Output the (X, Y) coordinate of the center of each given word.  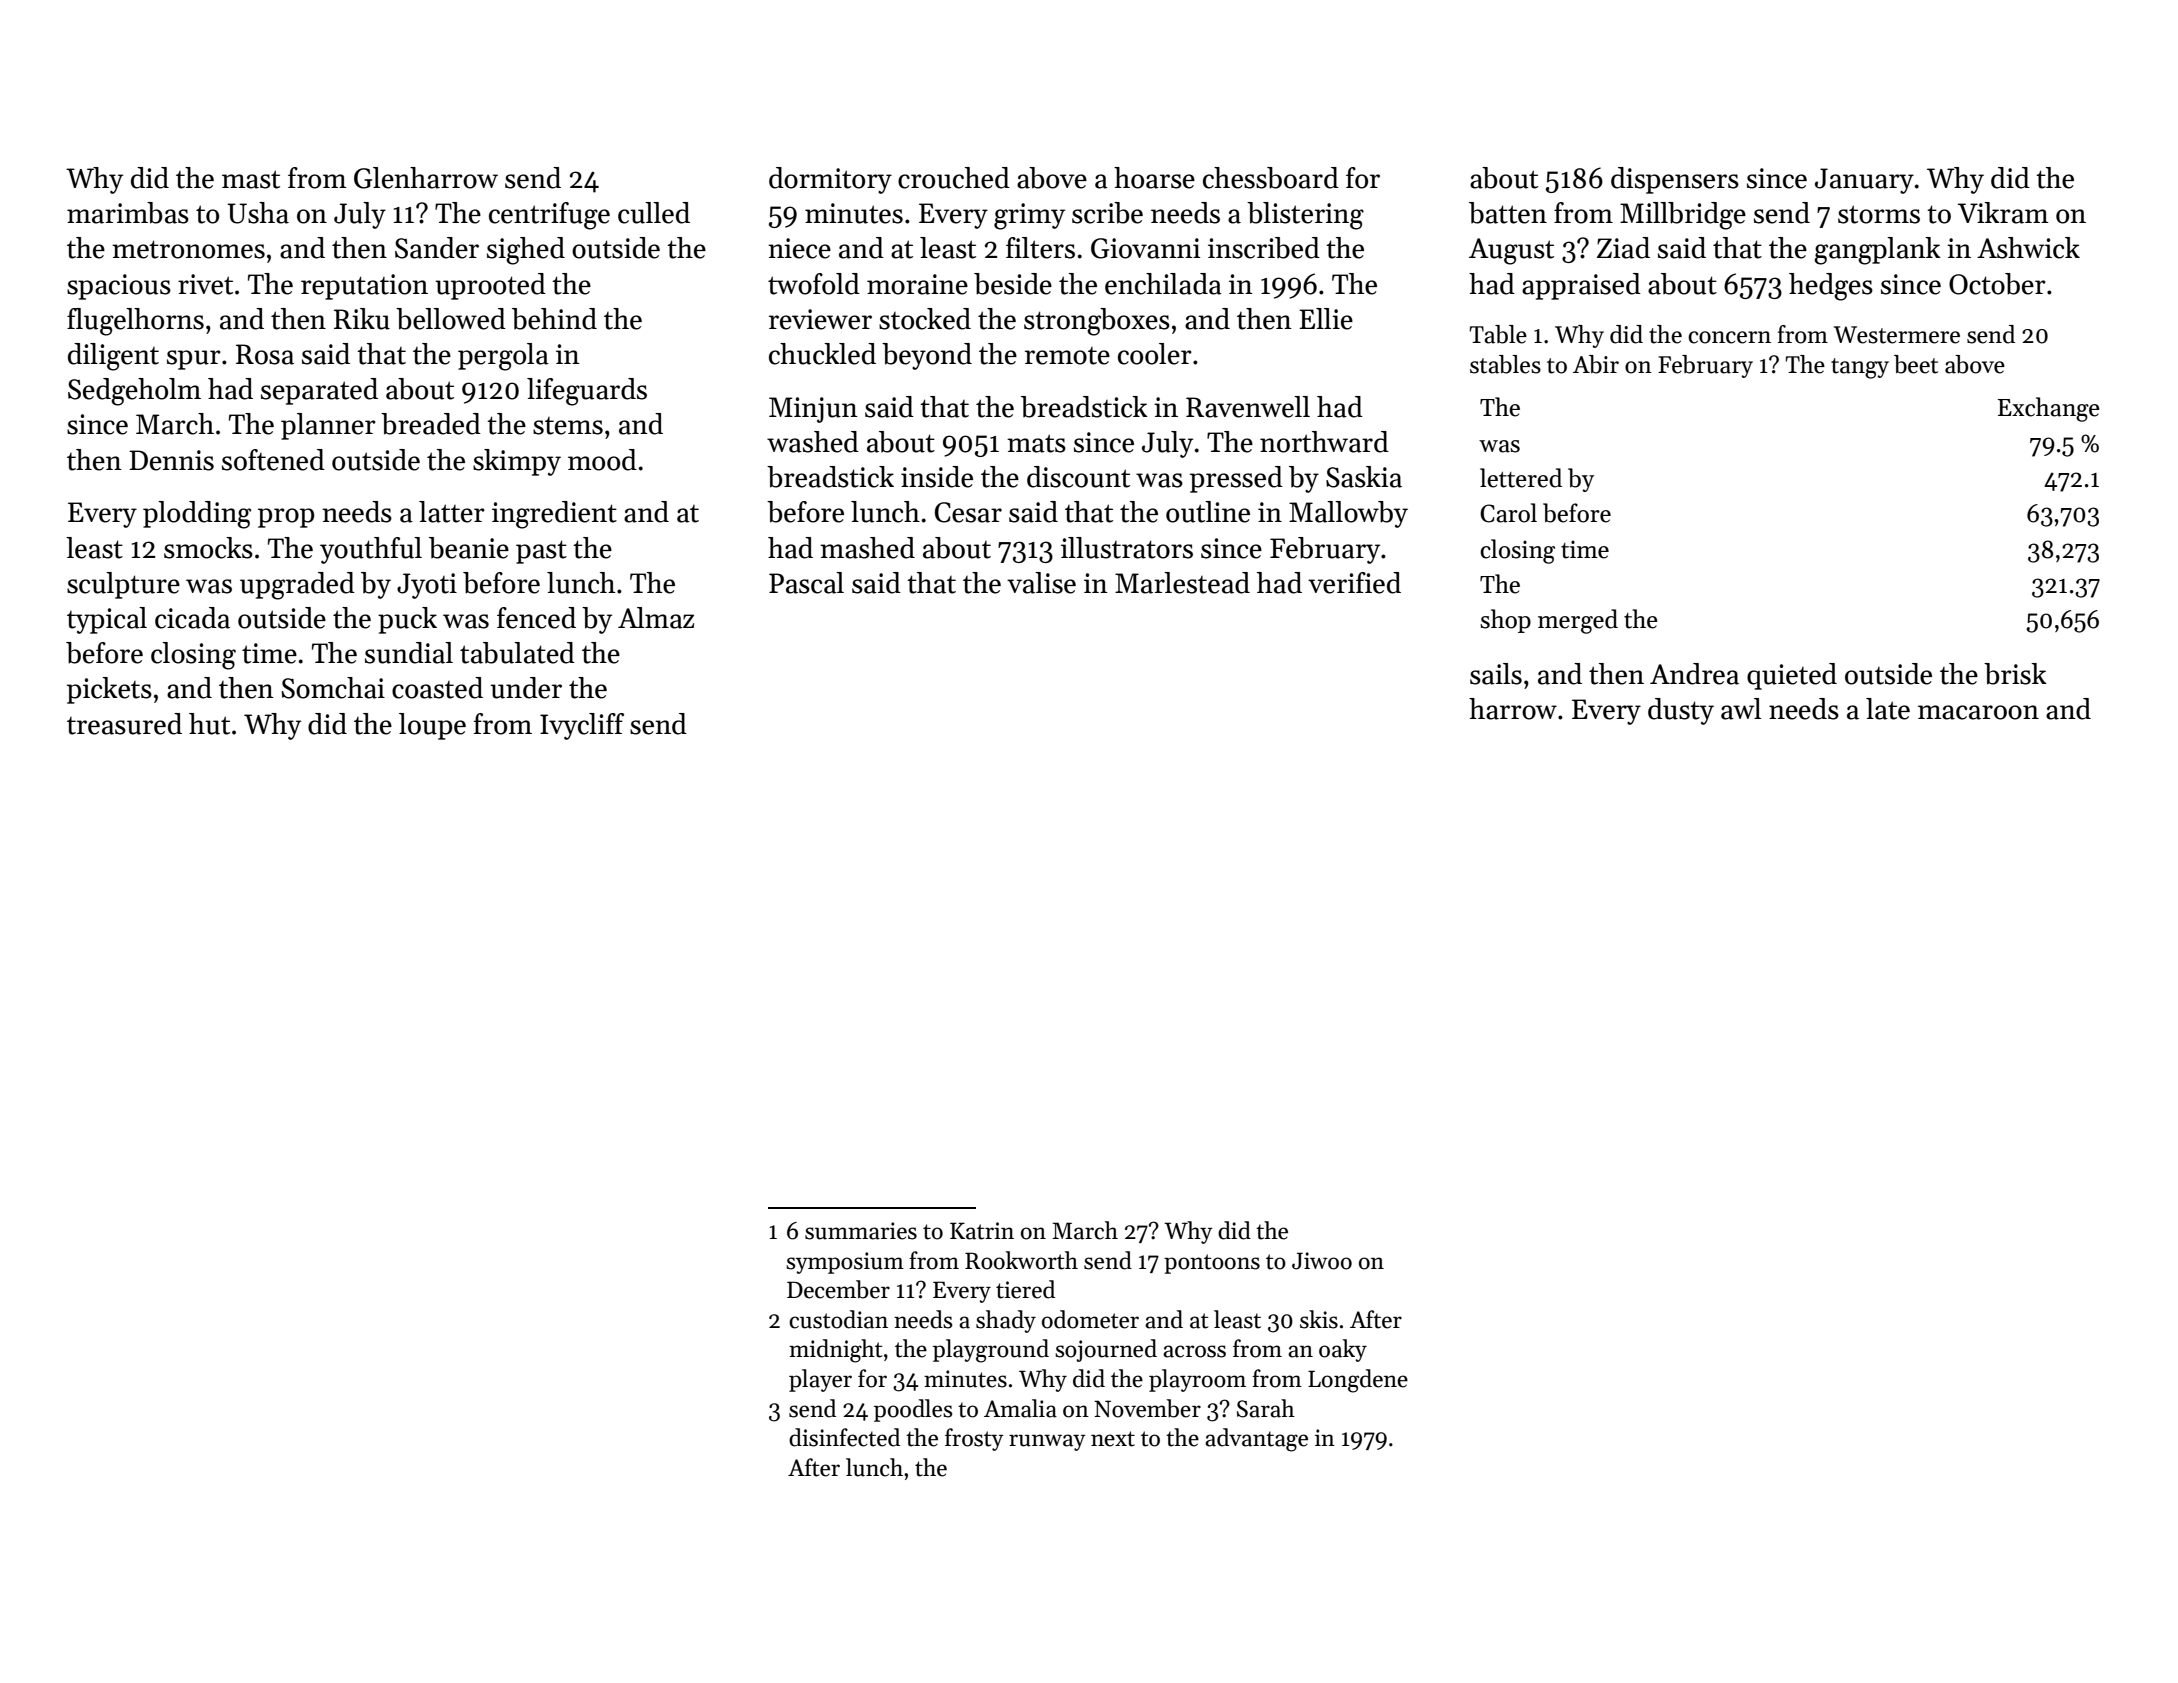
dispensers (1675, 180)
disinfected (844, 1437)
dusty (1681, 711)
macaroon (1978, 712)
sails (1496, 674)
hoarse (1154, 178)
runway (1047, 1442)
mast (251, 179)
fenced (536, 618)
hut (209, 724)
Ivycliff (582, 726)
